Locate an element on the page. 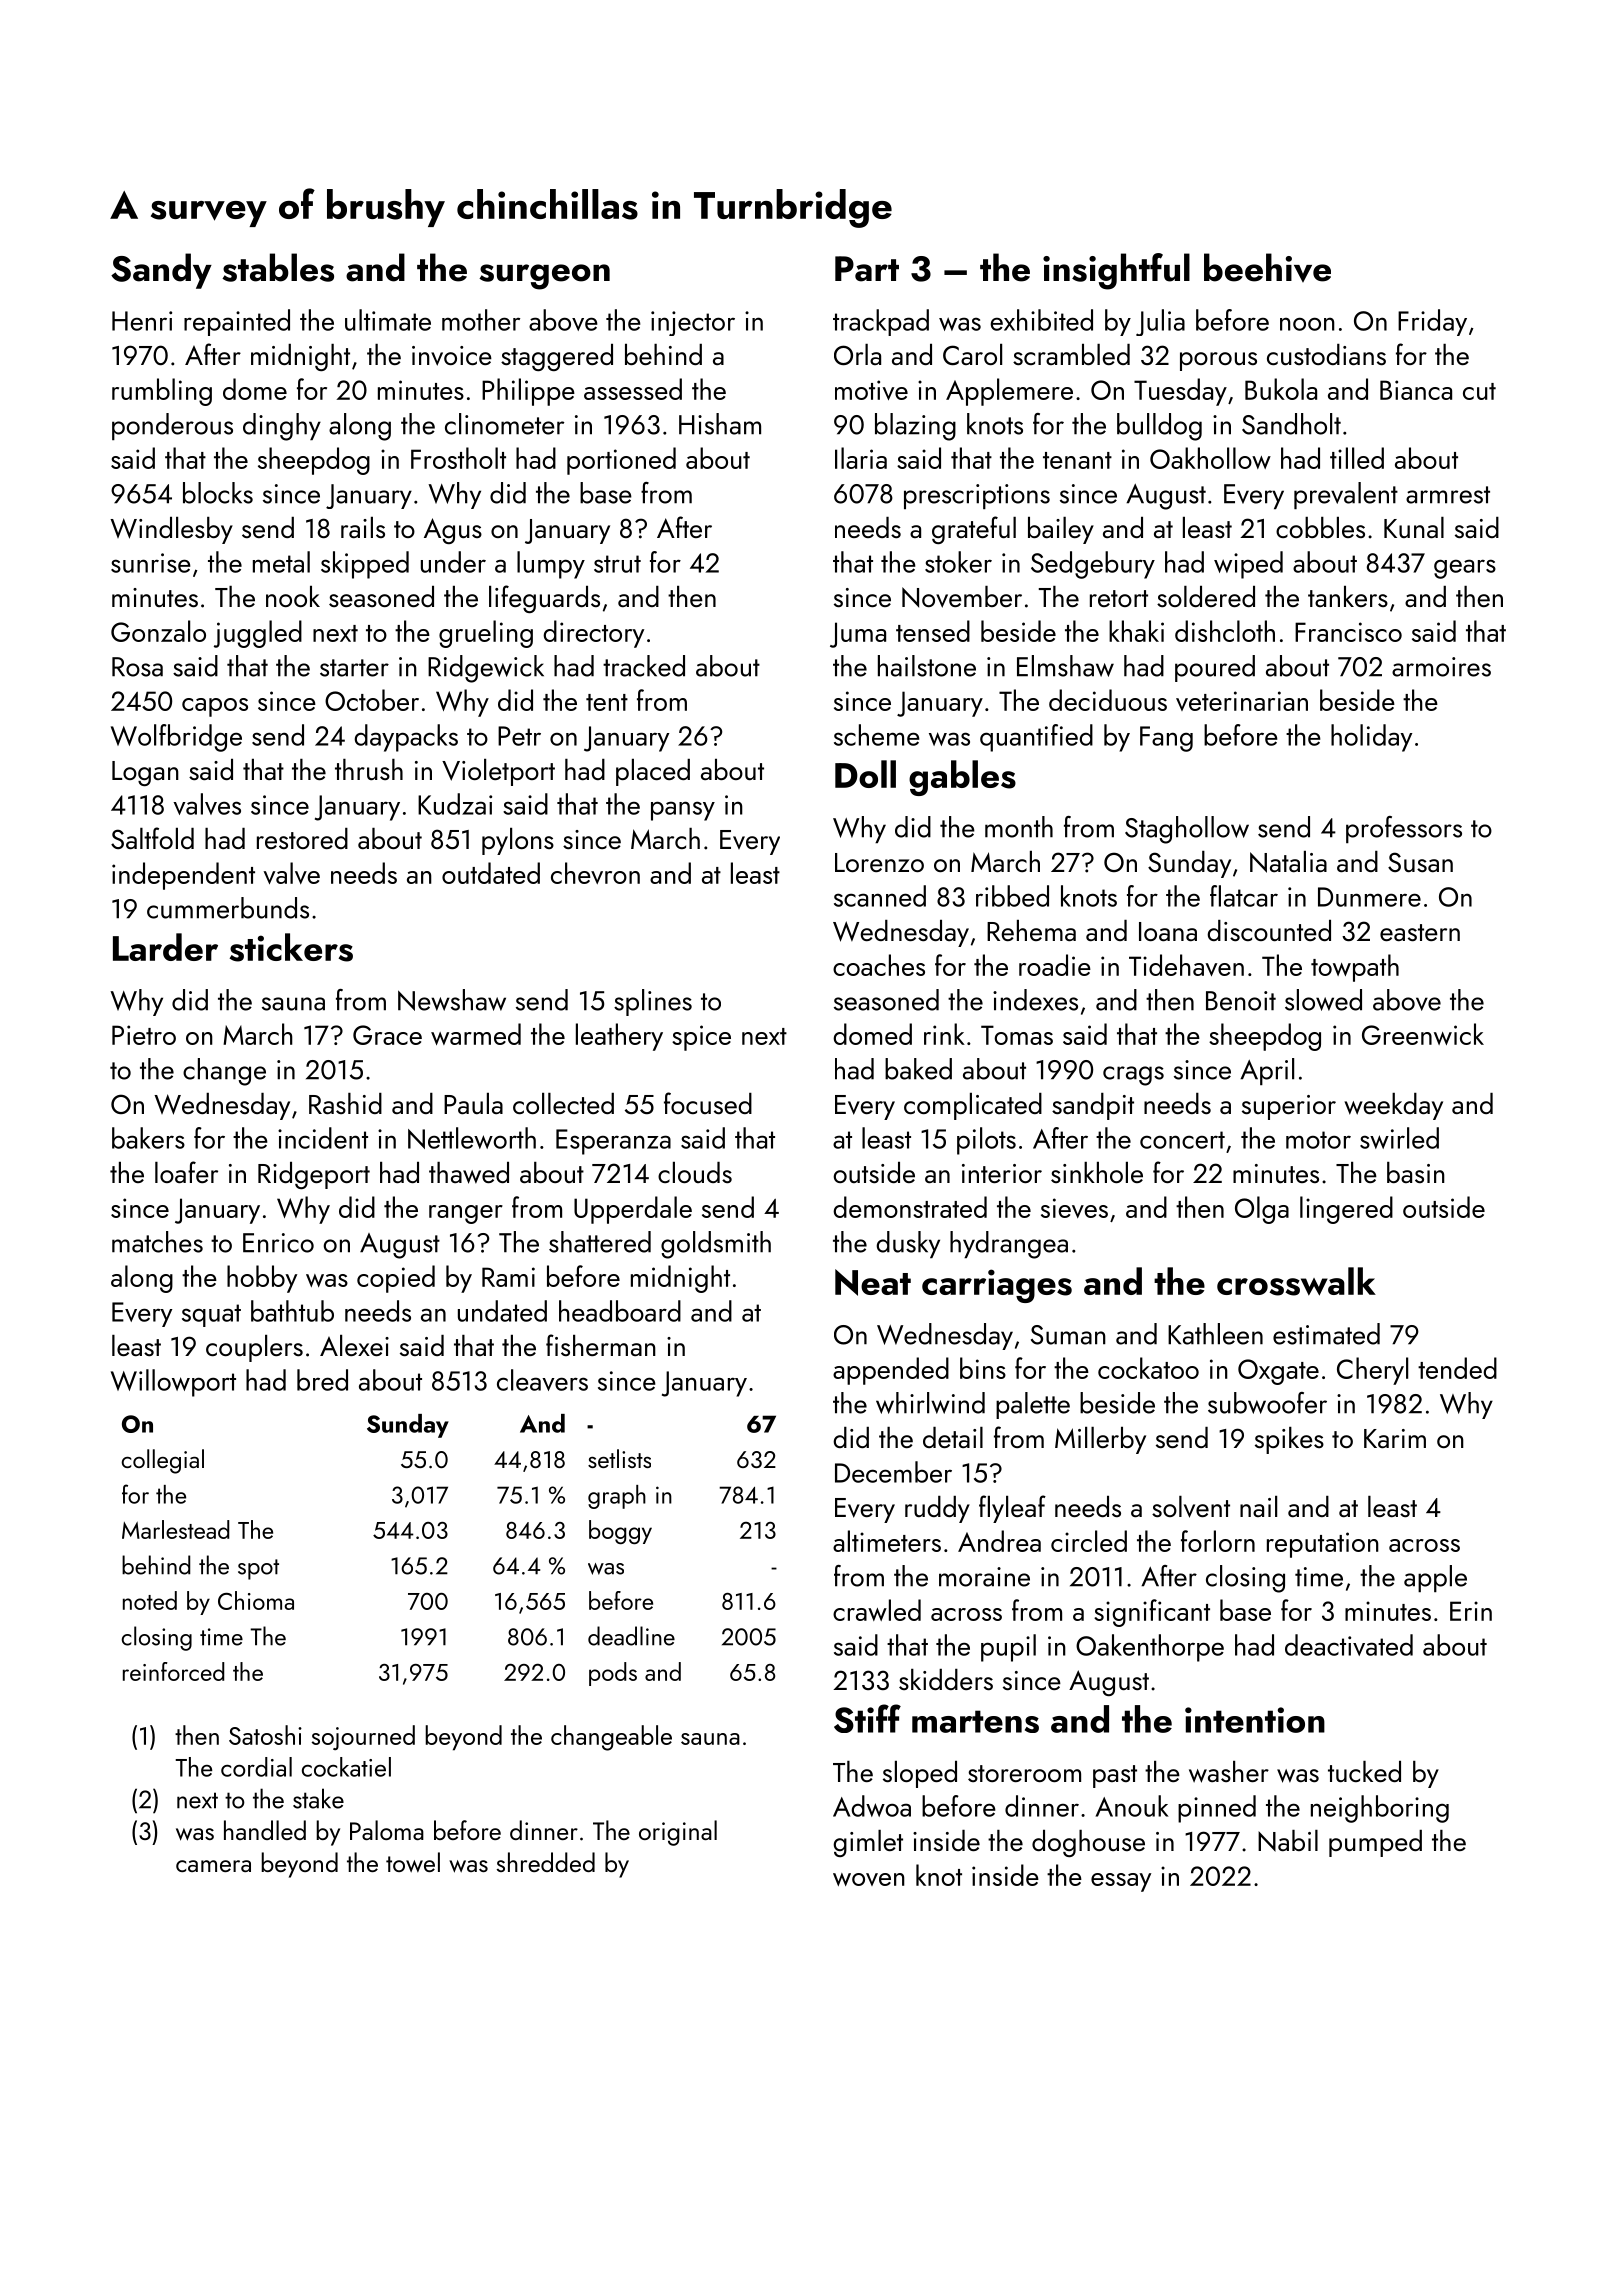 This document has height=2292, width=1620. chevron is located at coordinates (595, 873).
